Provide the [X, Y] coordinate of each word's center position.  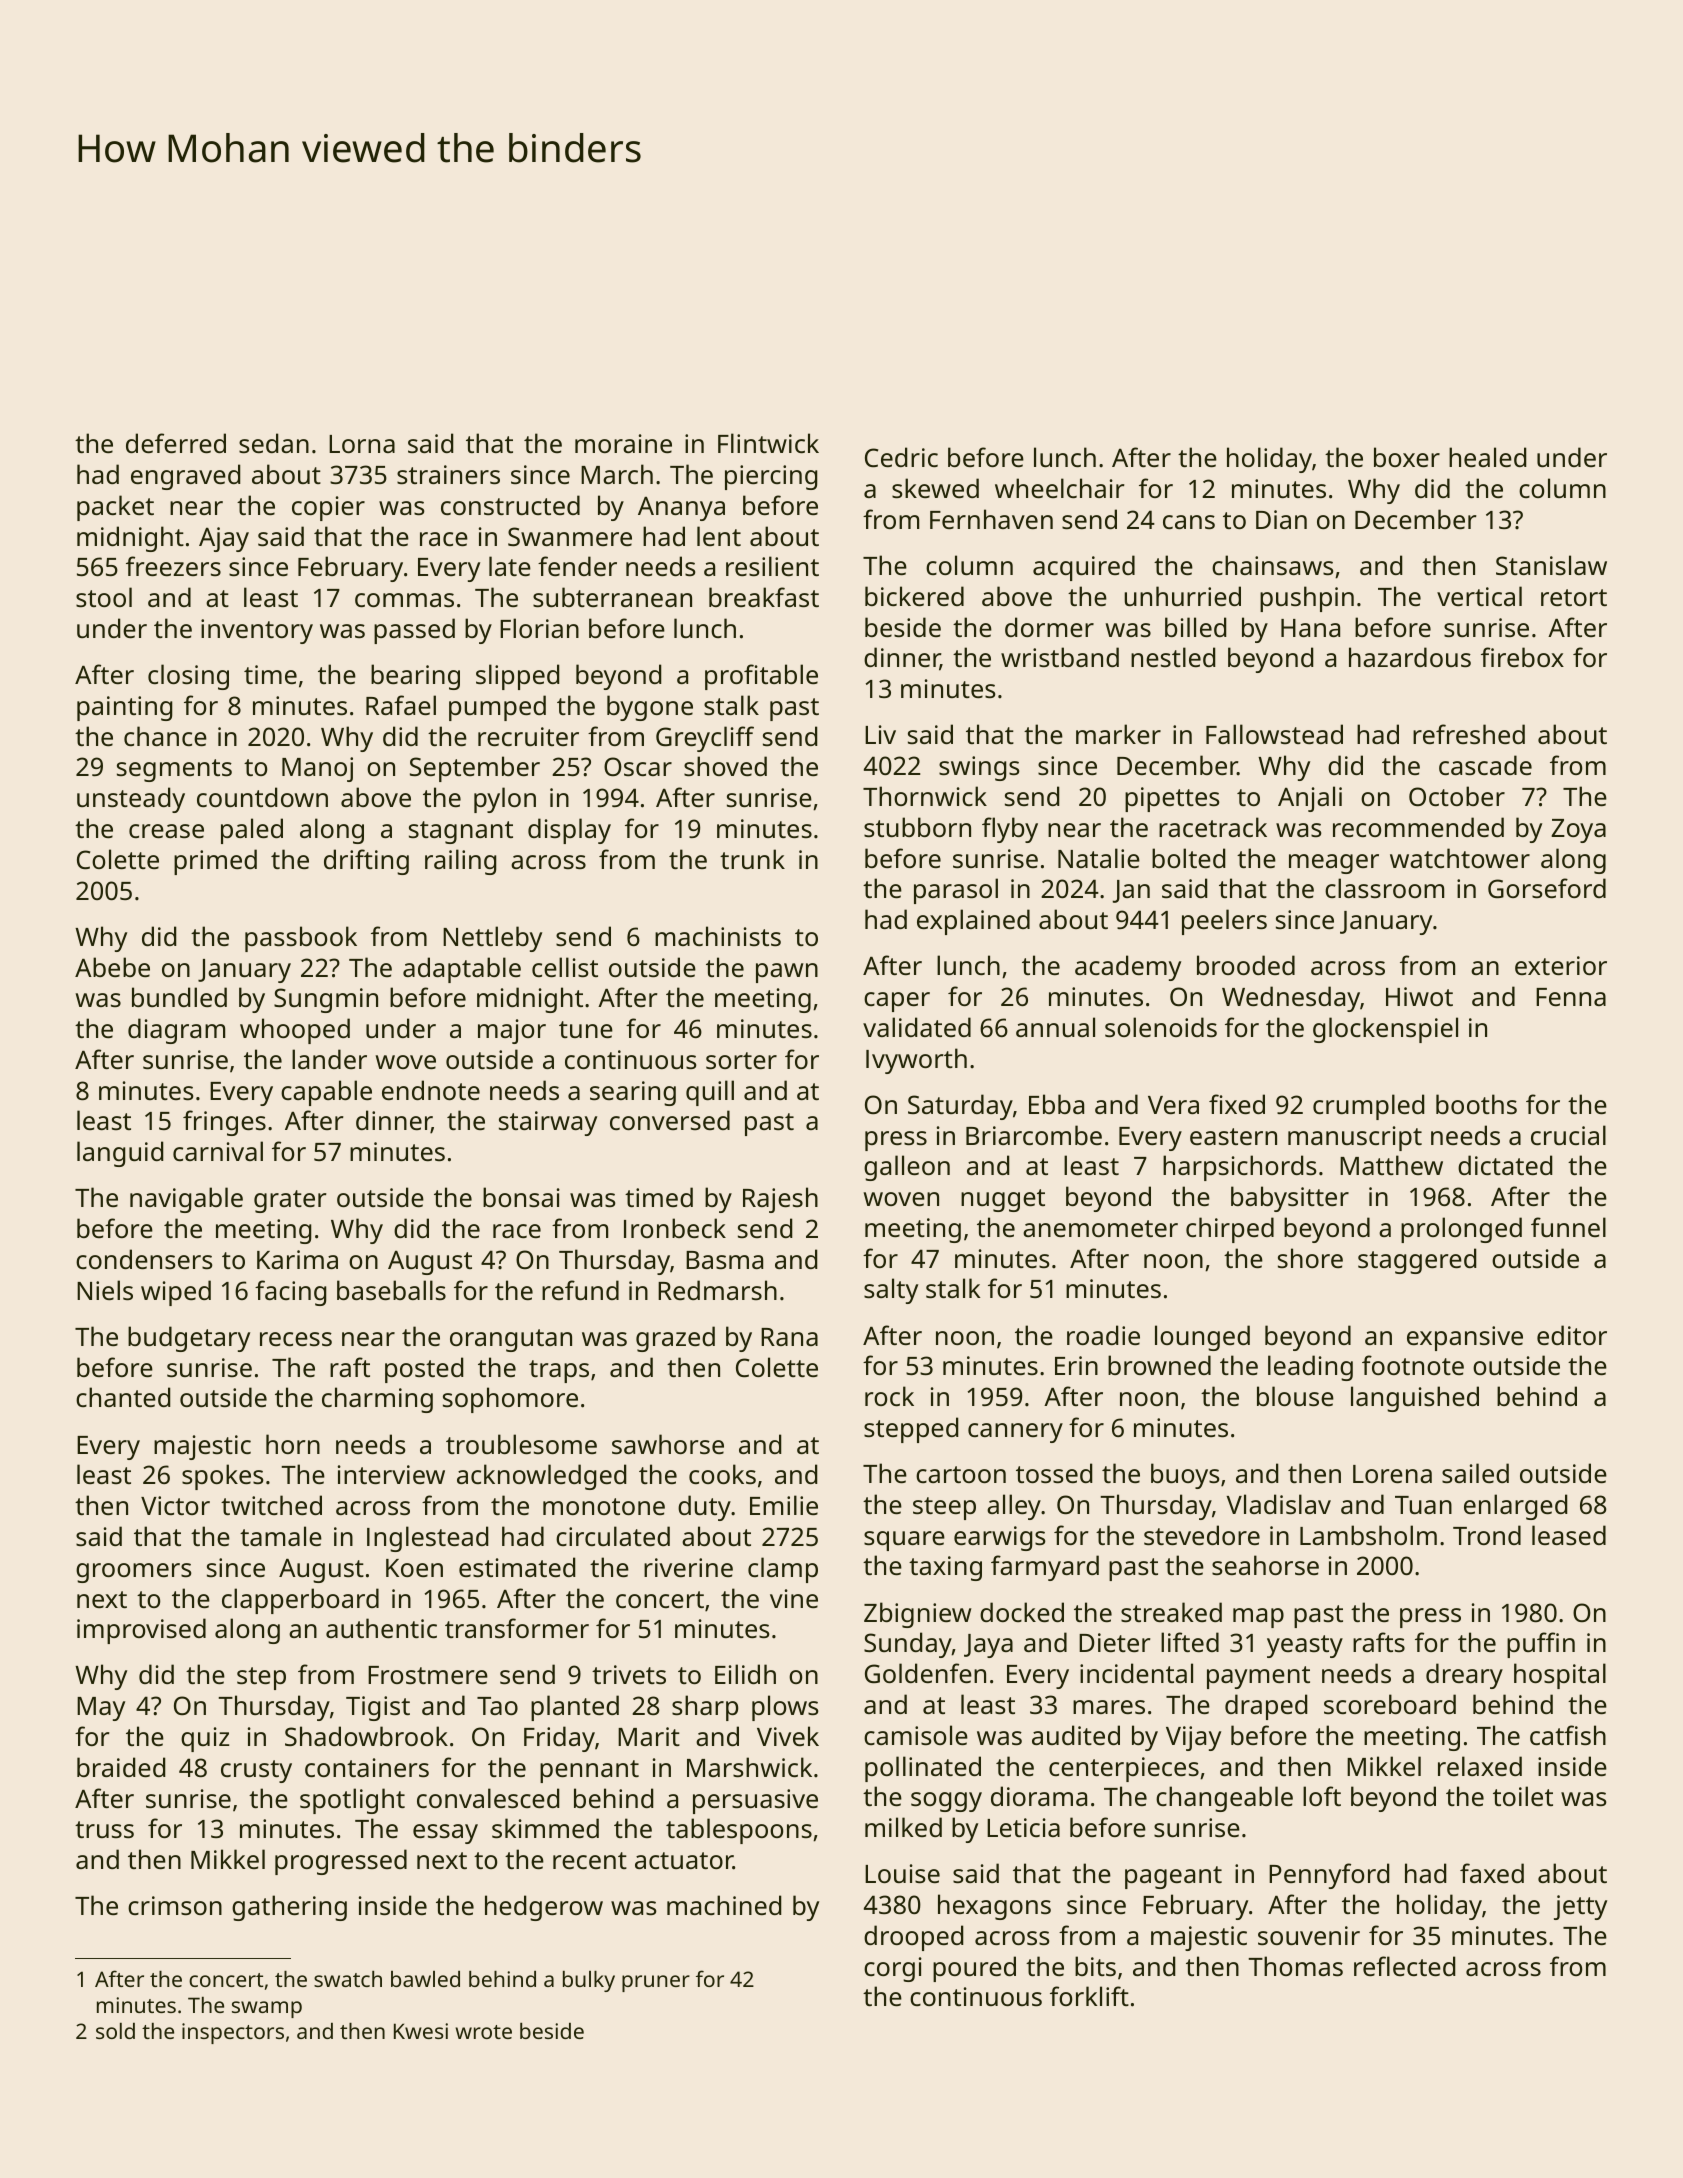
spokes [223, 1477]
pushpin [1307, 599]
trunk [752, 859]
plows [785, 1708]
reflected [1404, 1966]
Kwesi [421, 2031]
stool [104, 597]
